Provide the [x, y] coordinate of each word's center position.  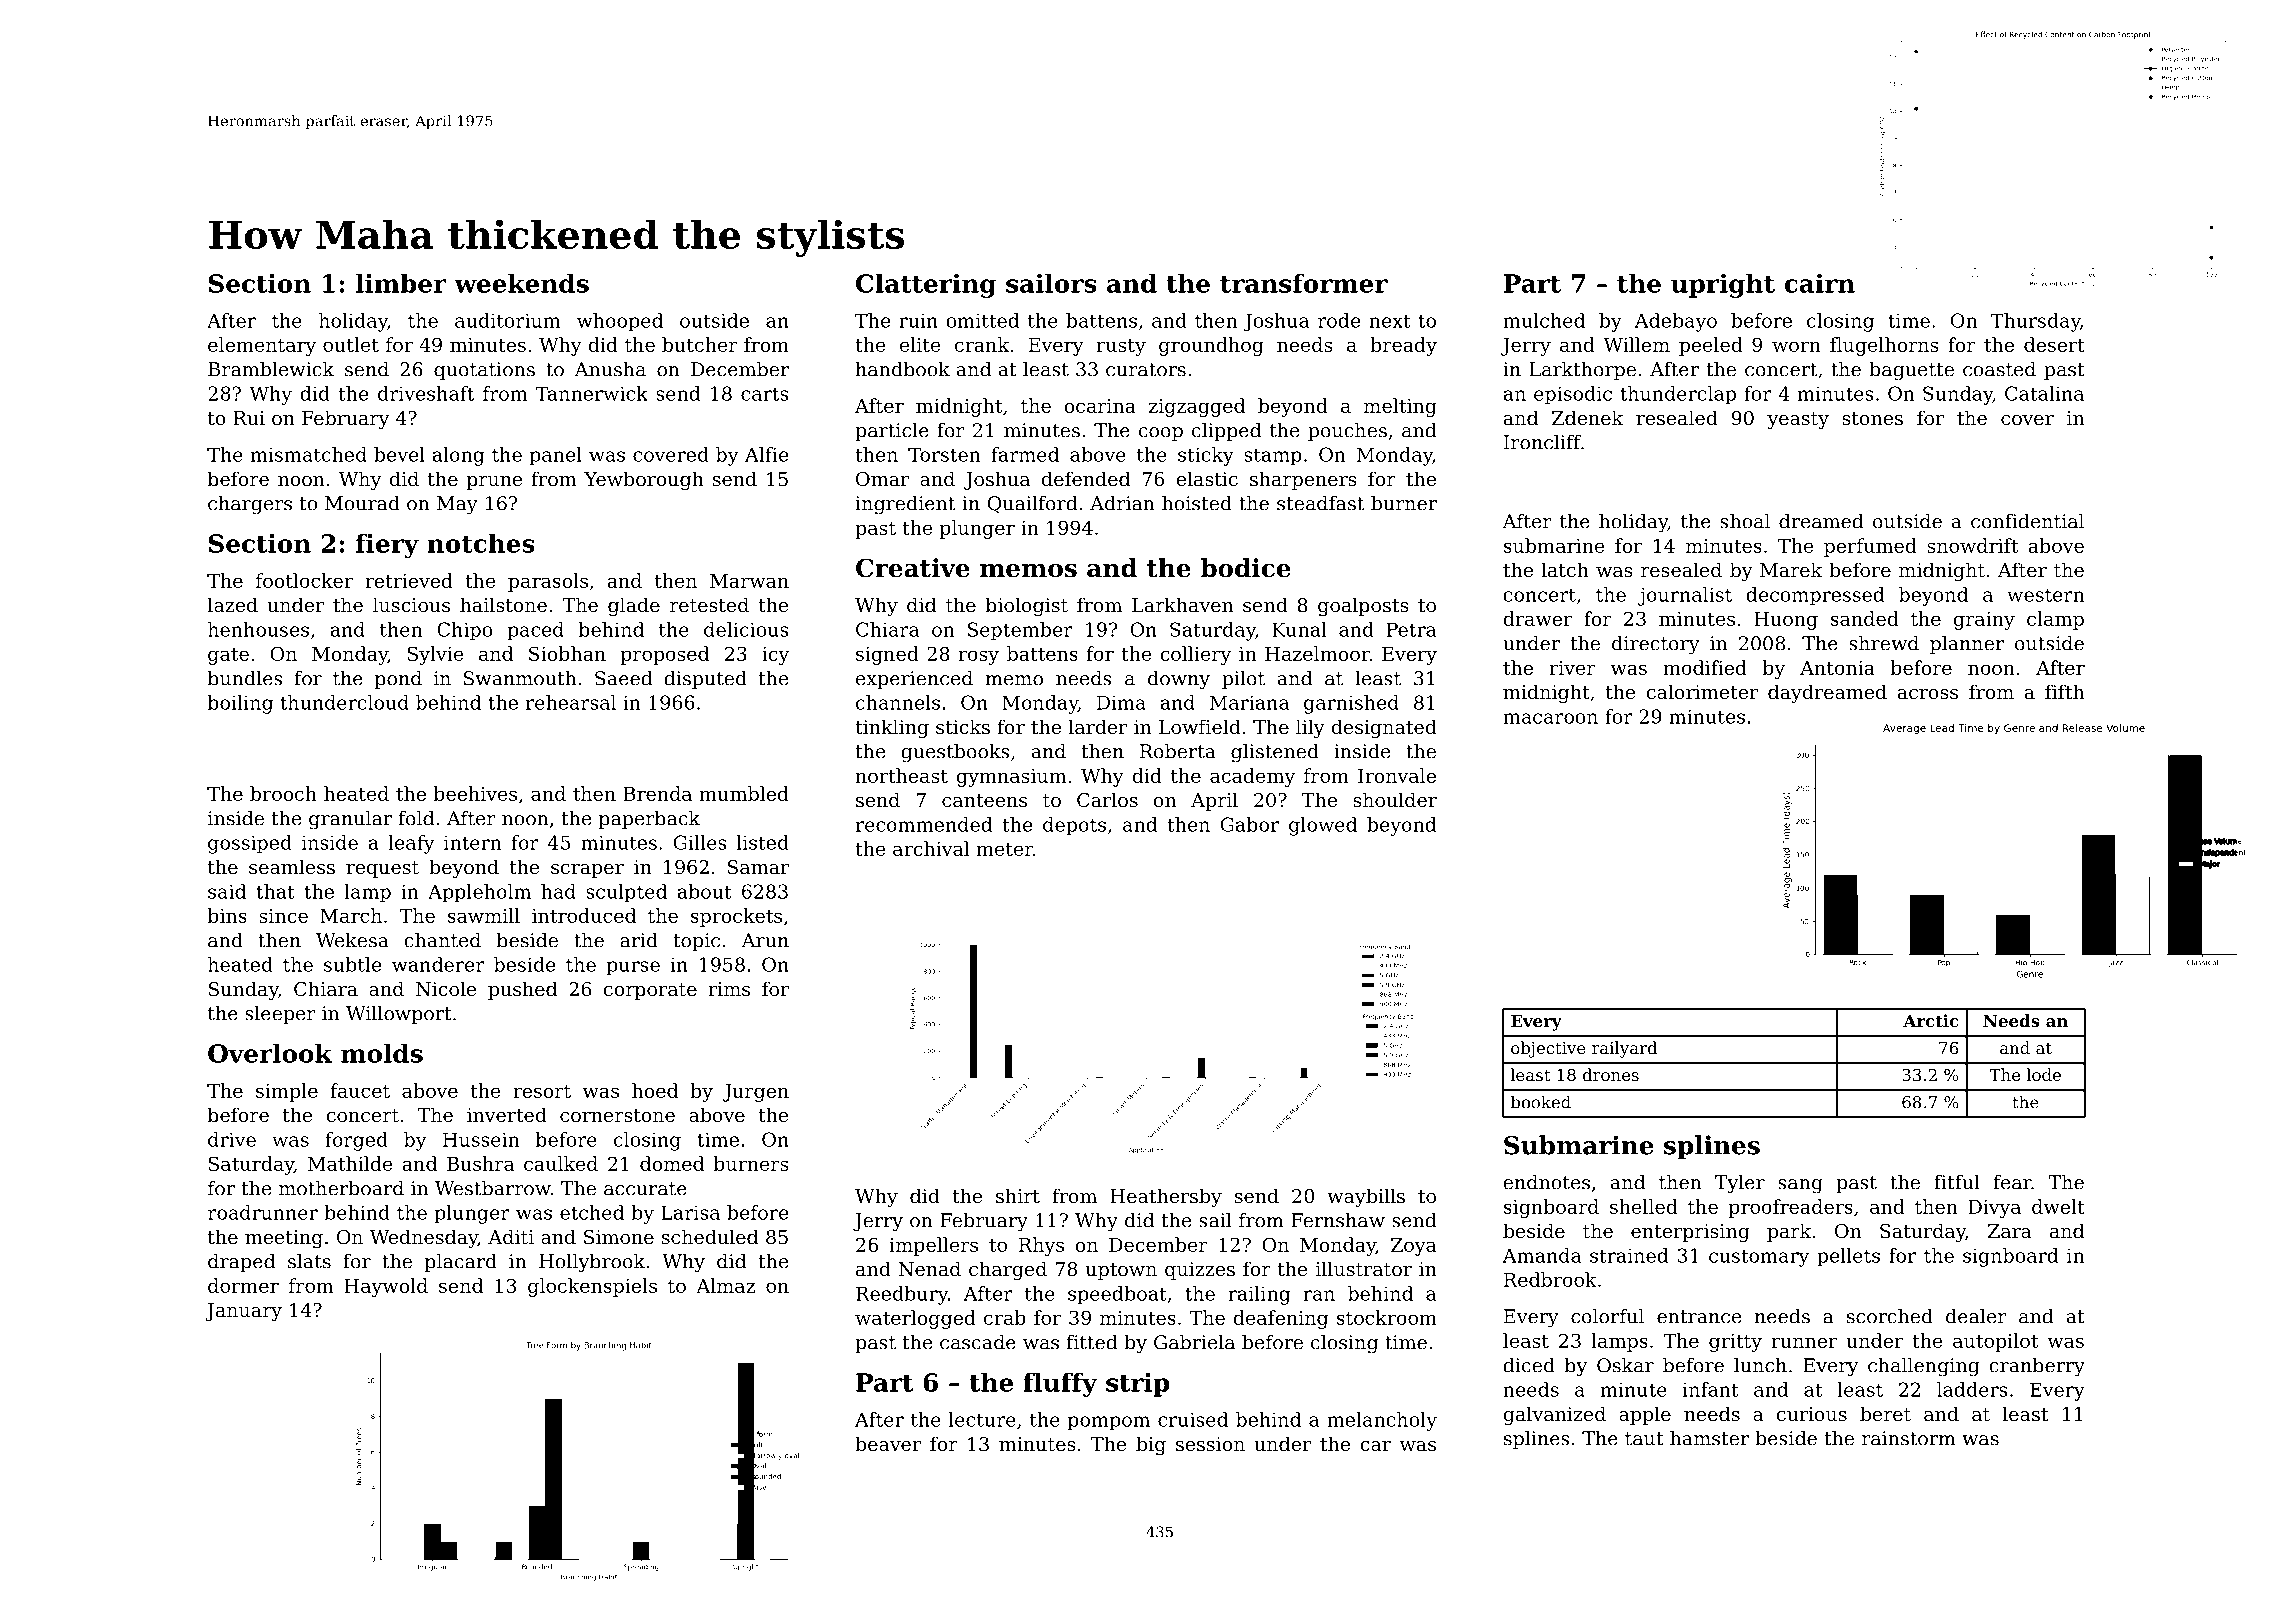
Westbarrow [493, 1188]
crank [982, 344]
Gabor [1250, 824]
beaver [888, 1443]
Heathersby [1166, 1197]
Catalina [2044, 393]
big [1151, 1445]
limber [401, 283]
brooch [283, 793]
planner [1967, 645]
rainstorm [1909, 1438]
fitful [1957, 1182]
